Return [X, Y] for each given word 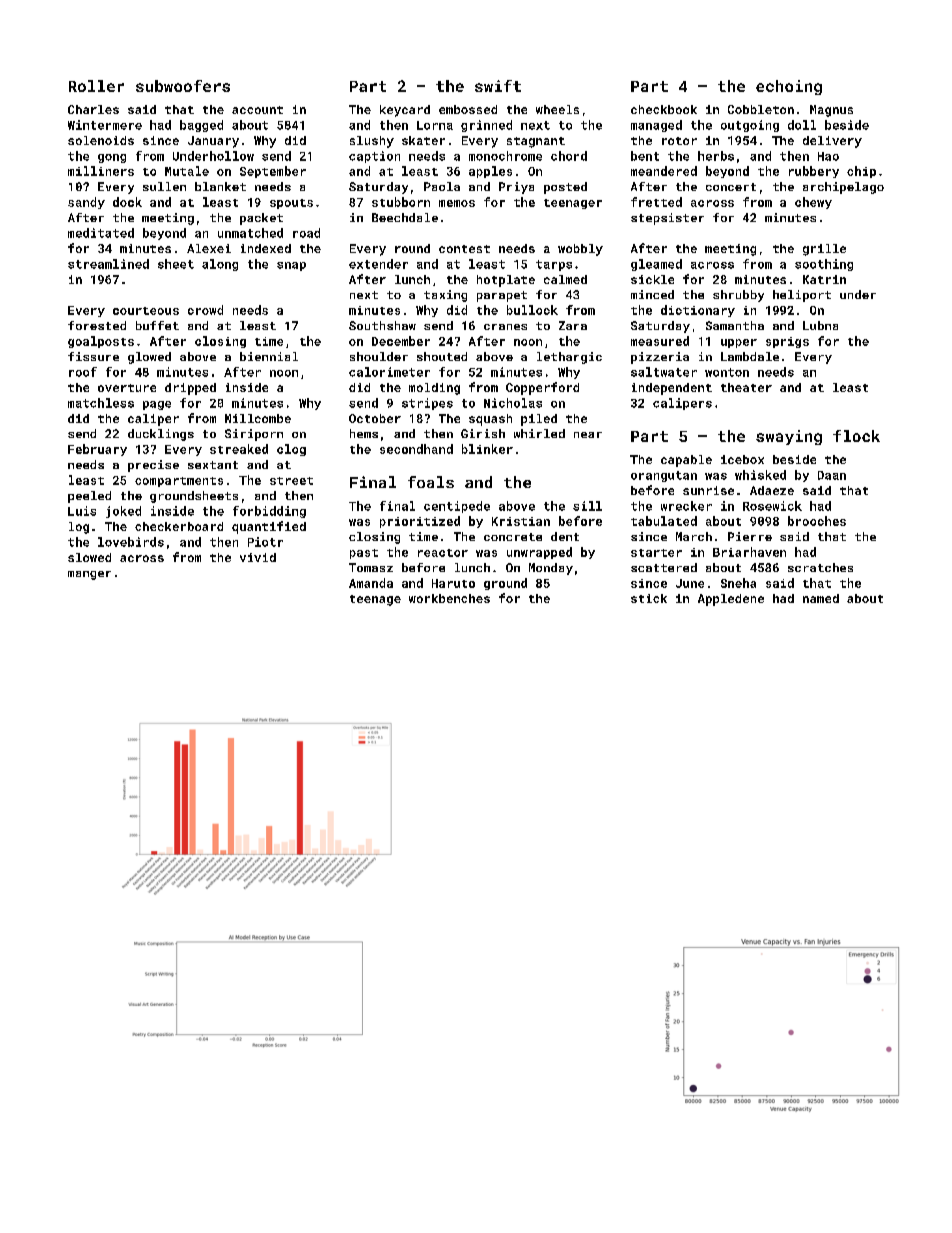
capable [686, 461]
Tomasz [371, 567]
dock [127, 202]
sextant [213, 465]
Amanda [371, 583]
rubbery [814, 172]
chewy [813, 203]
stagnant [536, 142]
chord [569, 156]
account [257, 110]
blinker [487, 449]
